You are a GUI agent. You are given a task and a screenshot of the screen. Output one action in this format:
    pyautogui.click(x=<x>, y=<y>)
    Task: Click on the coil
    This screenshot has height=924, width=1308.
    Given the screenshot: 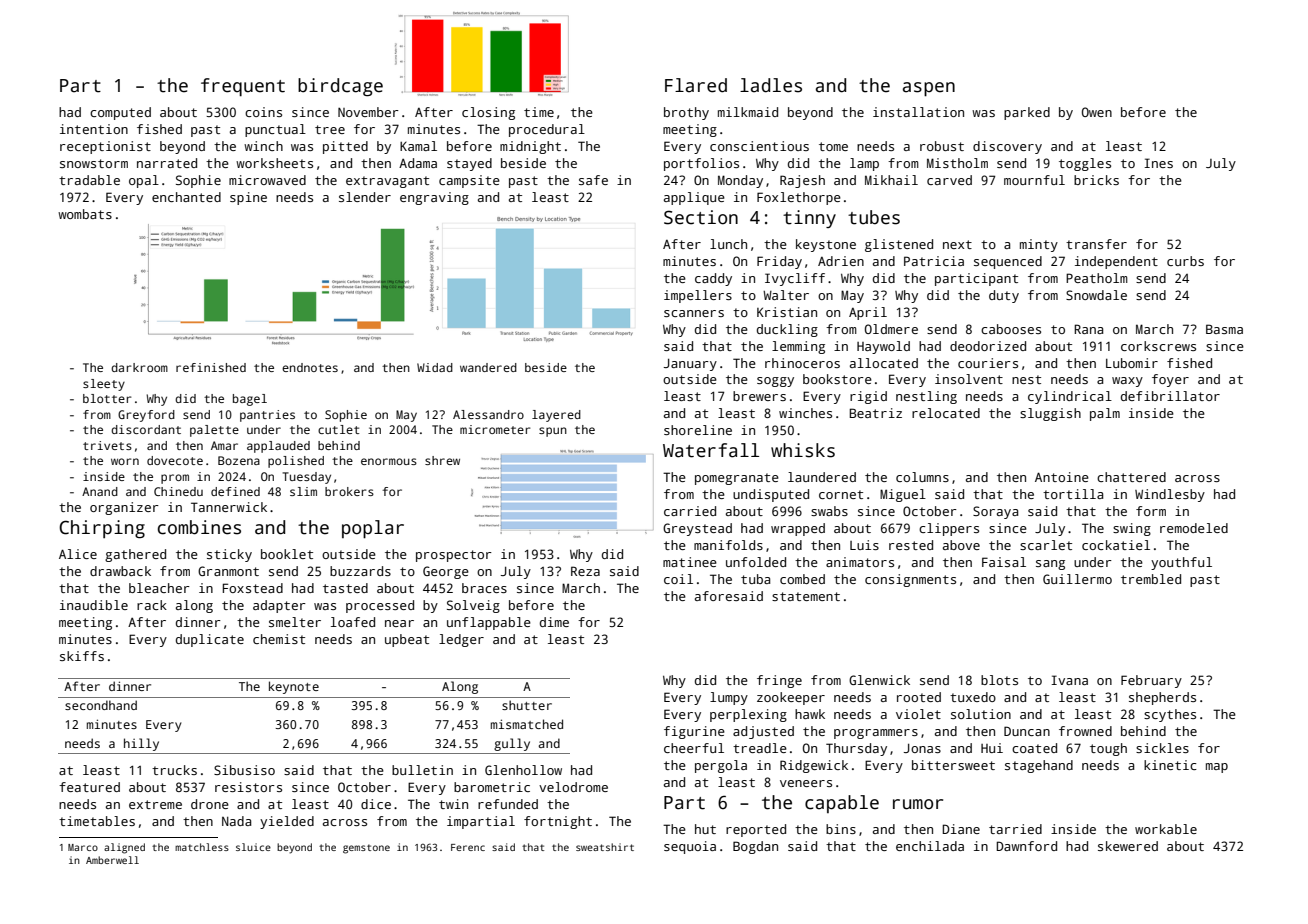 What is the action you would take?
    pyautogui.click(x=678, y=579)
